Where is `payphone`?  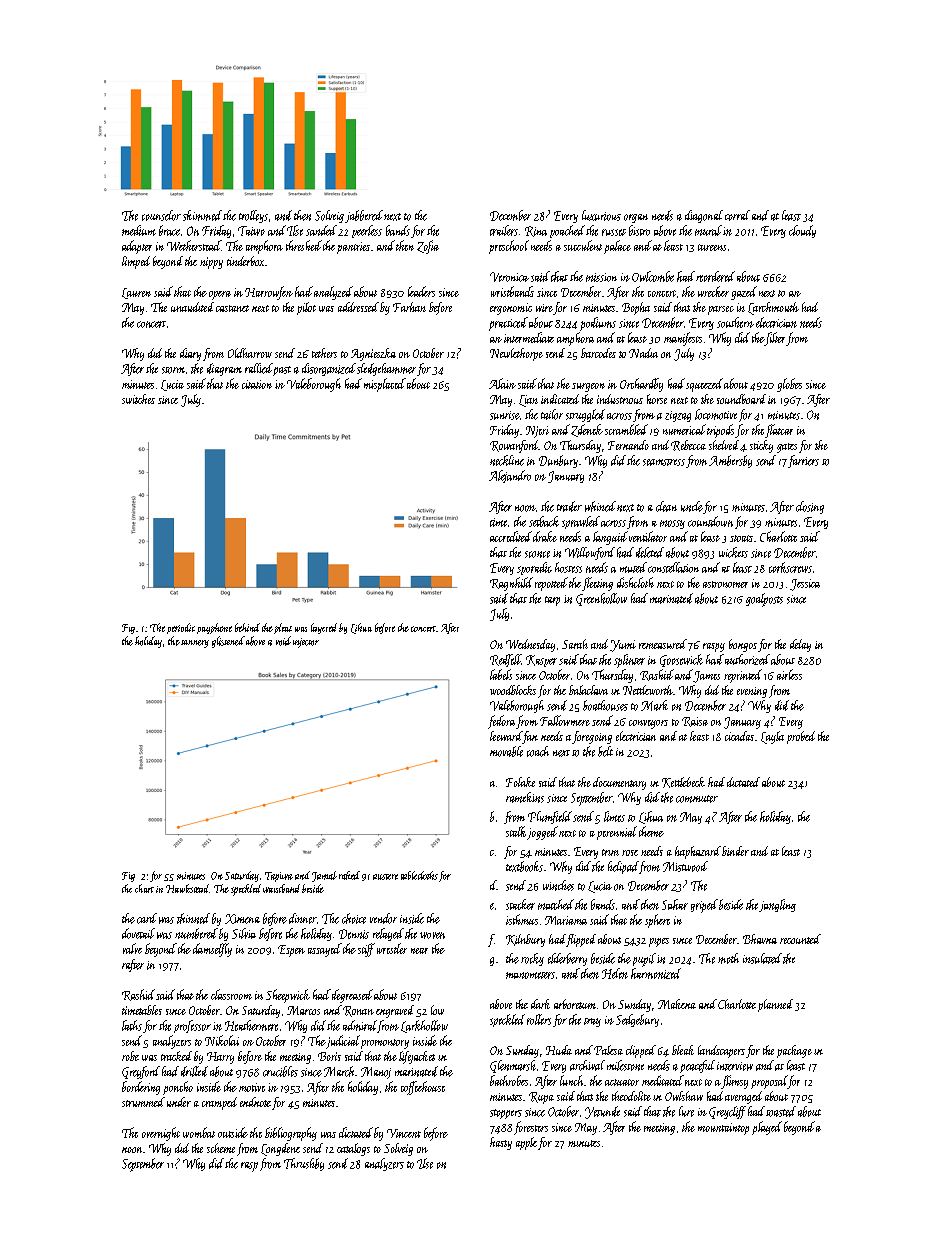 payphone is located at coordinates (214, 628).
